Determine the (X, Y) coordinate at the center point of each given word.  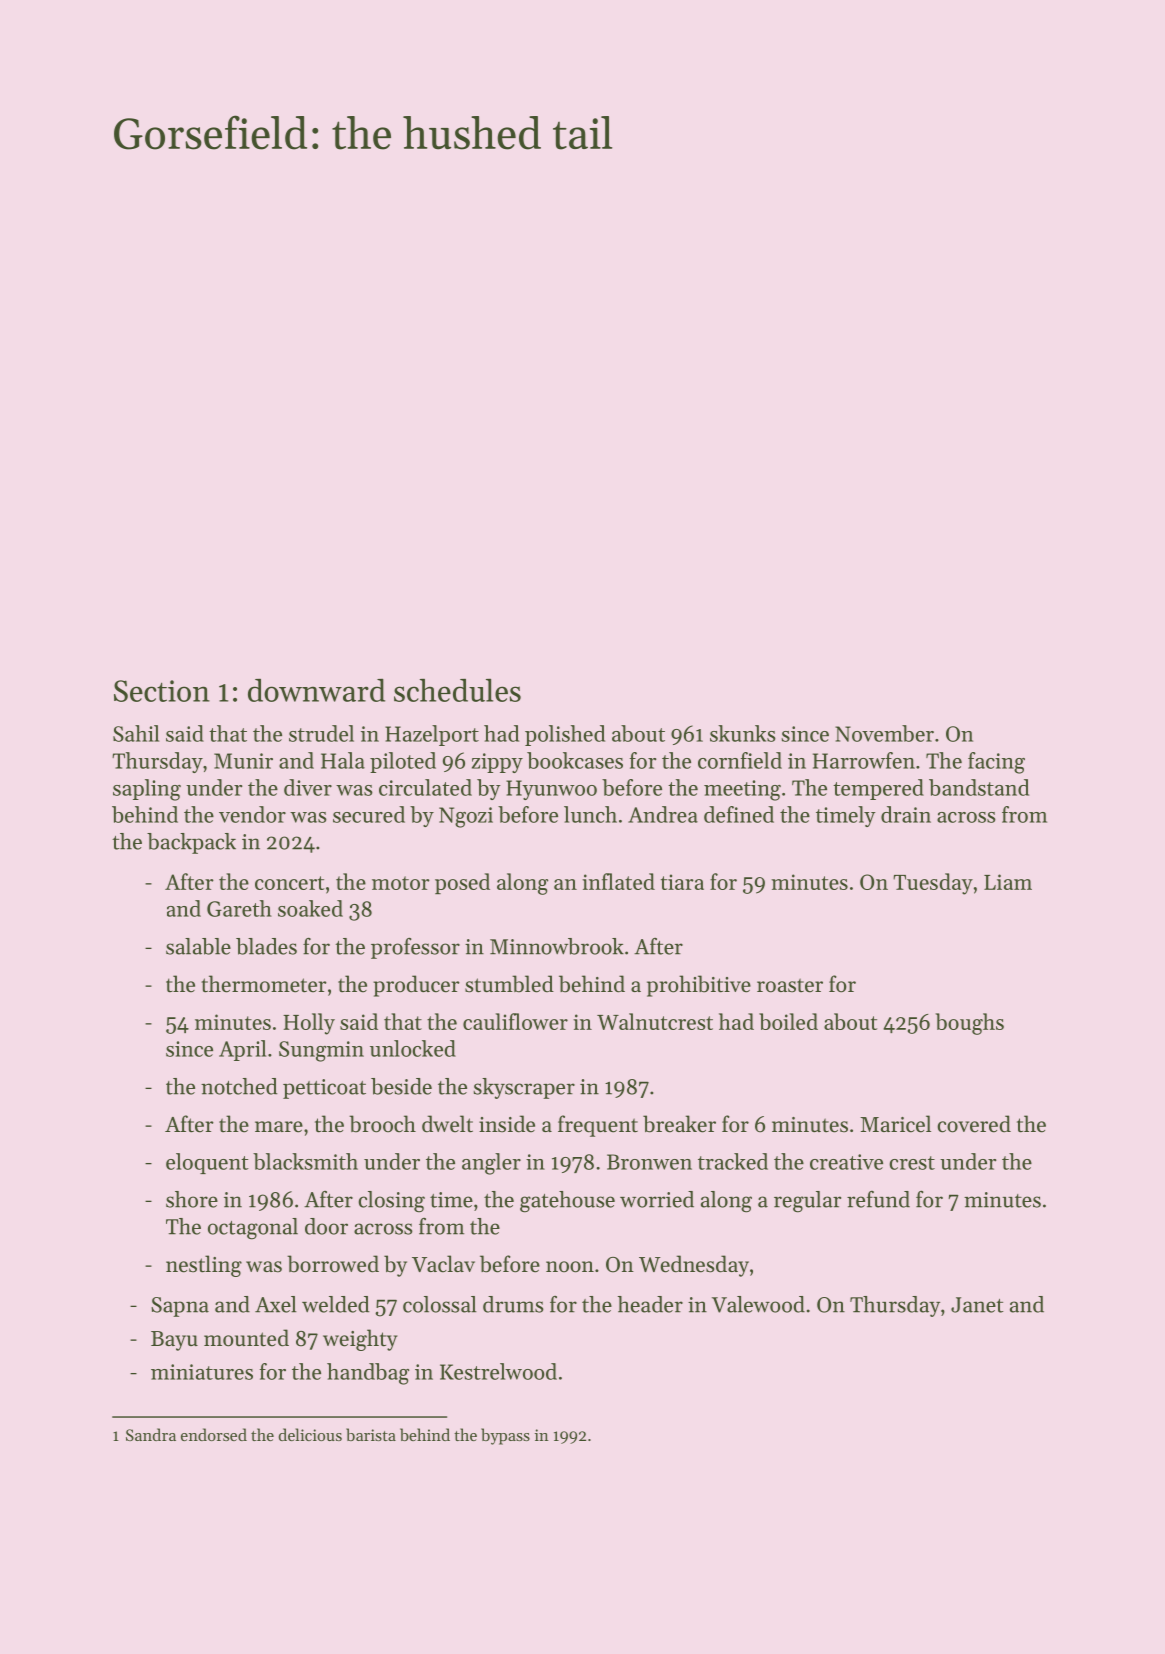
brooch (382, 1124)
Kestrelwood (498, 1371)
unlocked (413, 1048)
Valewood (758, 1304)
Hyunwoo (551, 790)
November (884, 733)
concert (289, 883)
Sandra (151, 1434)
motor (401, 883)
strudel (321, 733)
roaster (790, 985)
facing (996, 763)
